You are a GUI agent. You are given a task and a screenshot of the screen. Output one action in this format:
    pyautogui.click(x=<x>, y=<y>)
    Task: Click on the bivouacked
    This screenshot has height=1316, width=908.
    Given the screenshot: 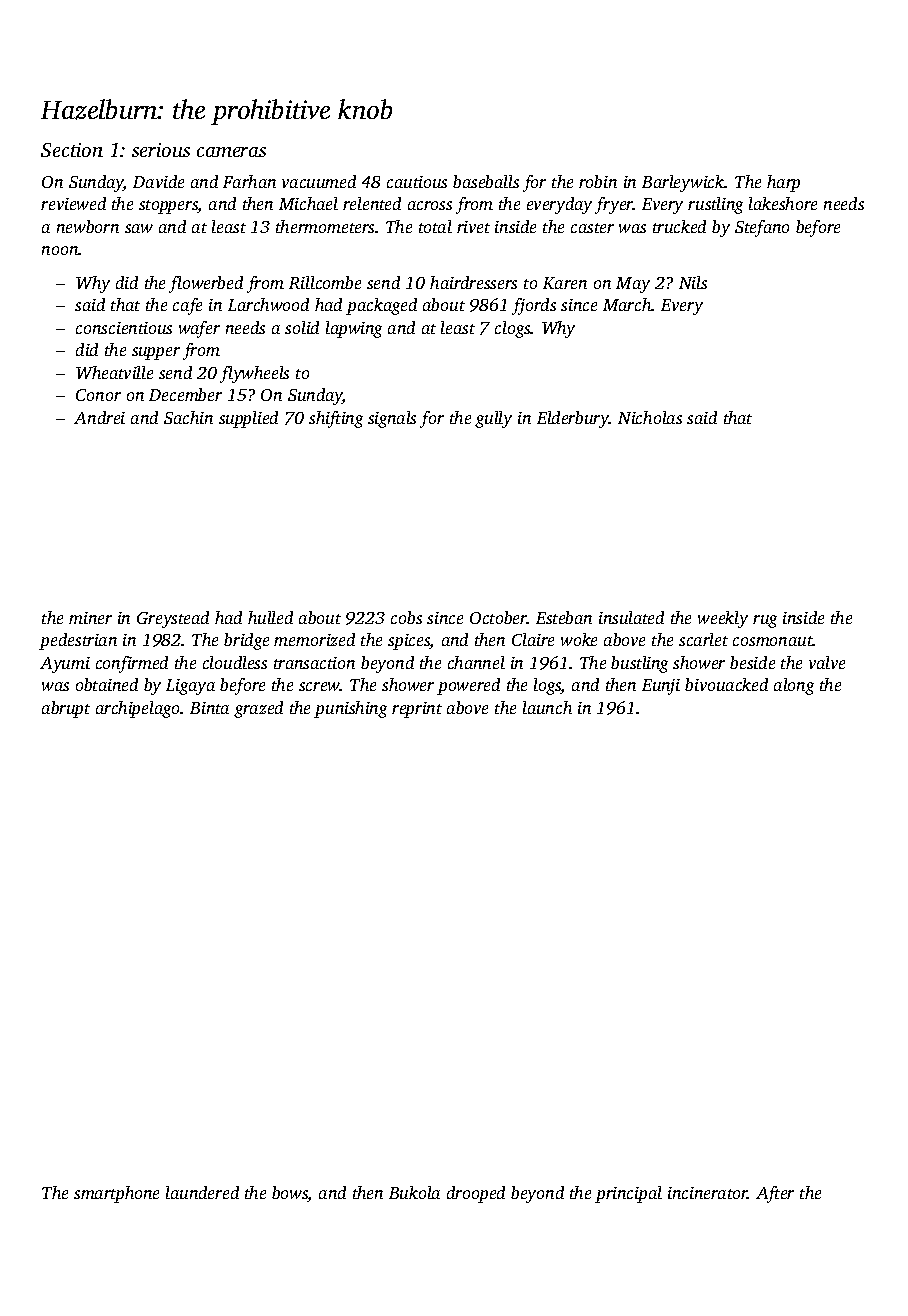 What is the action you would take?
    pyautogui.click(x=726, y=684)
